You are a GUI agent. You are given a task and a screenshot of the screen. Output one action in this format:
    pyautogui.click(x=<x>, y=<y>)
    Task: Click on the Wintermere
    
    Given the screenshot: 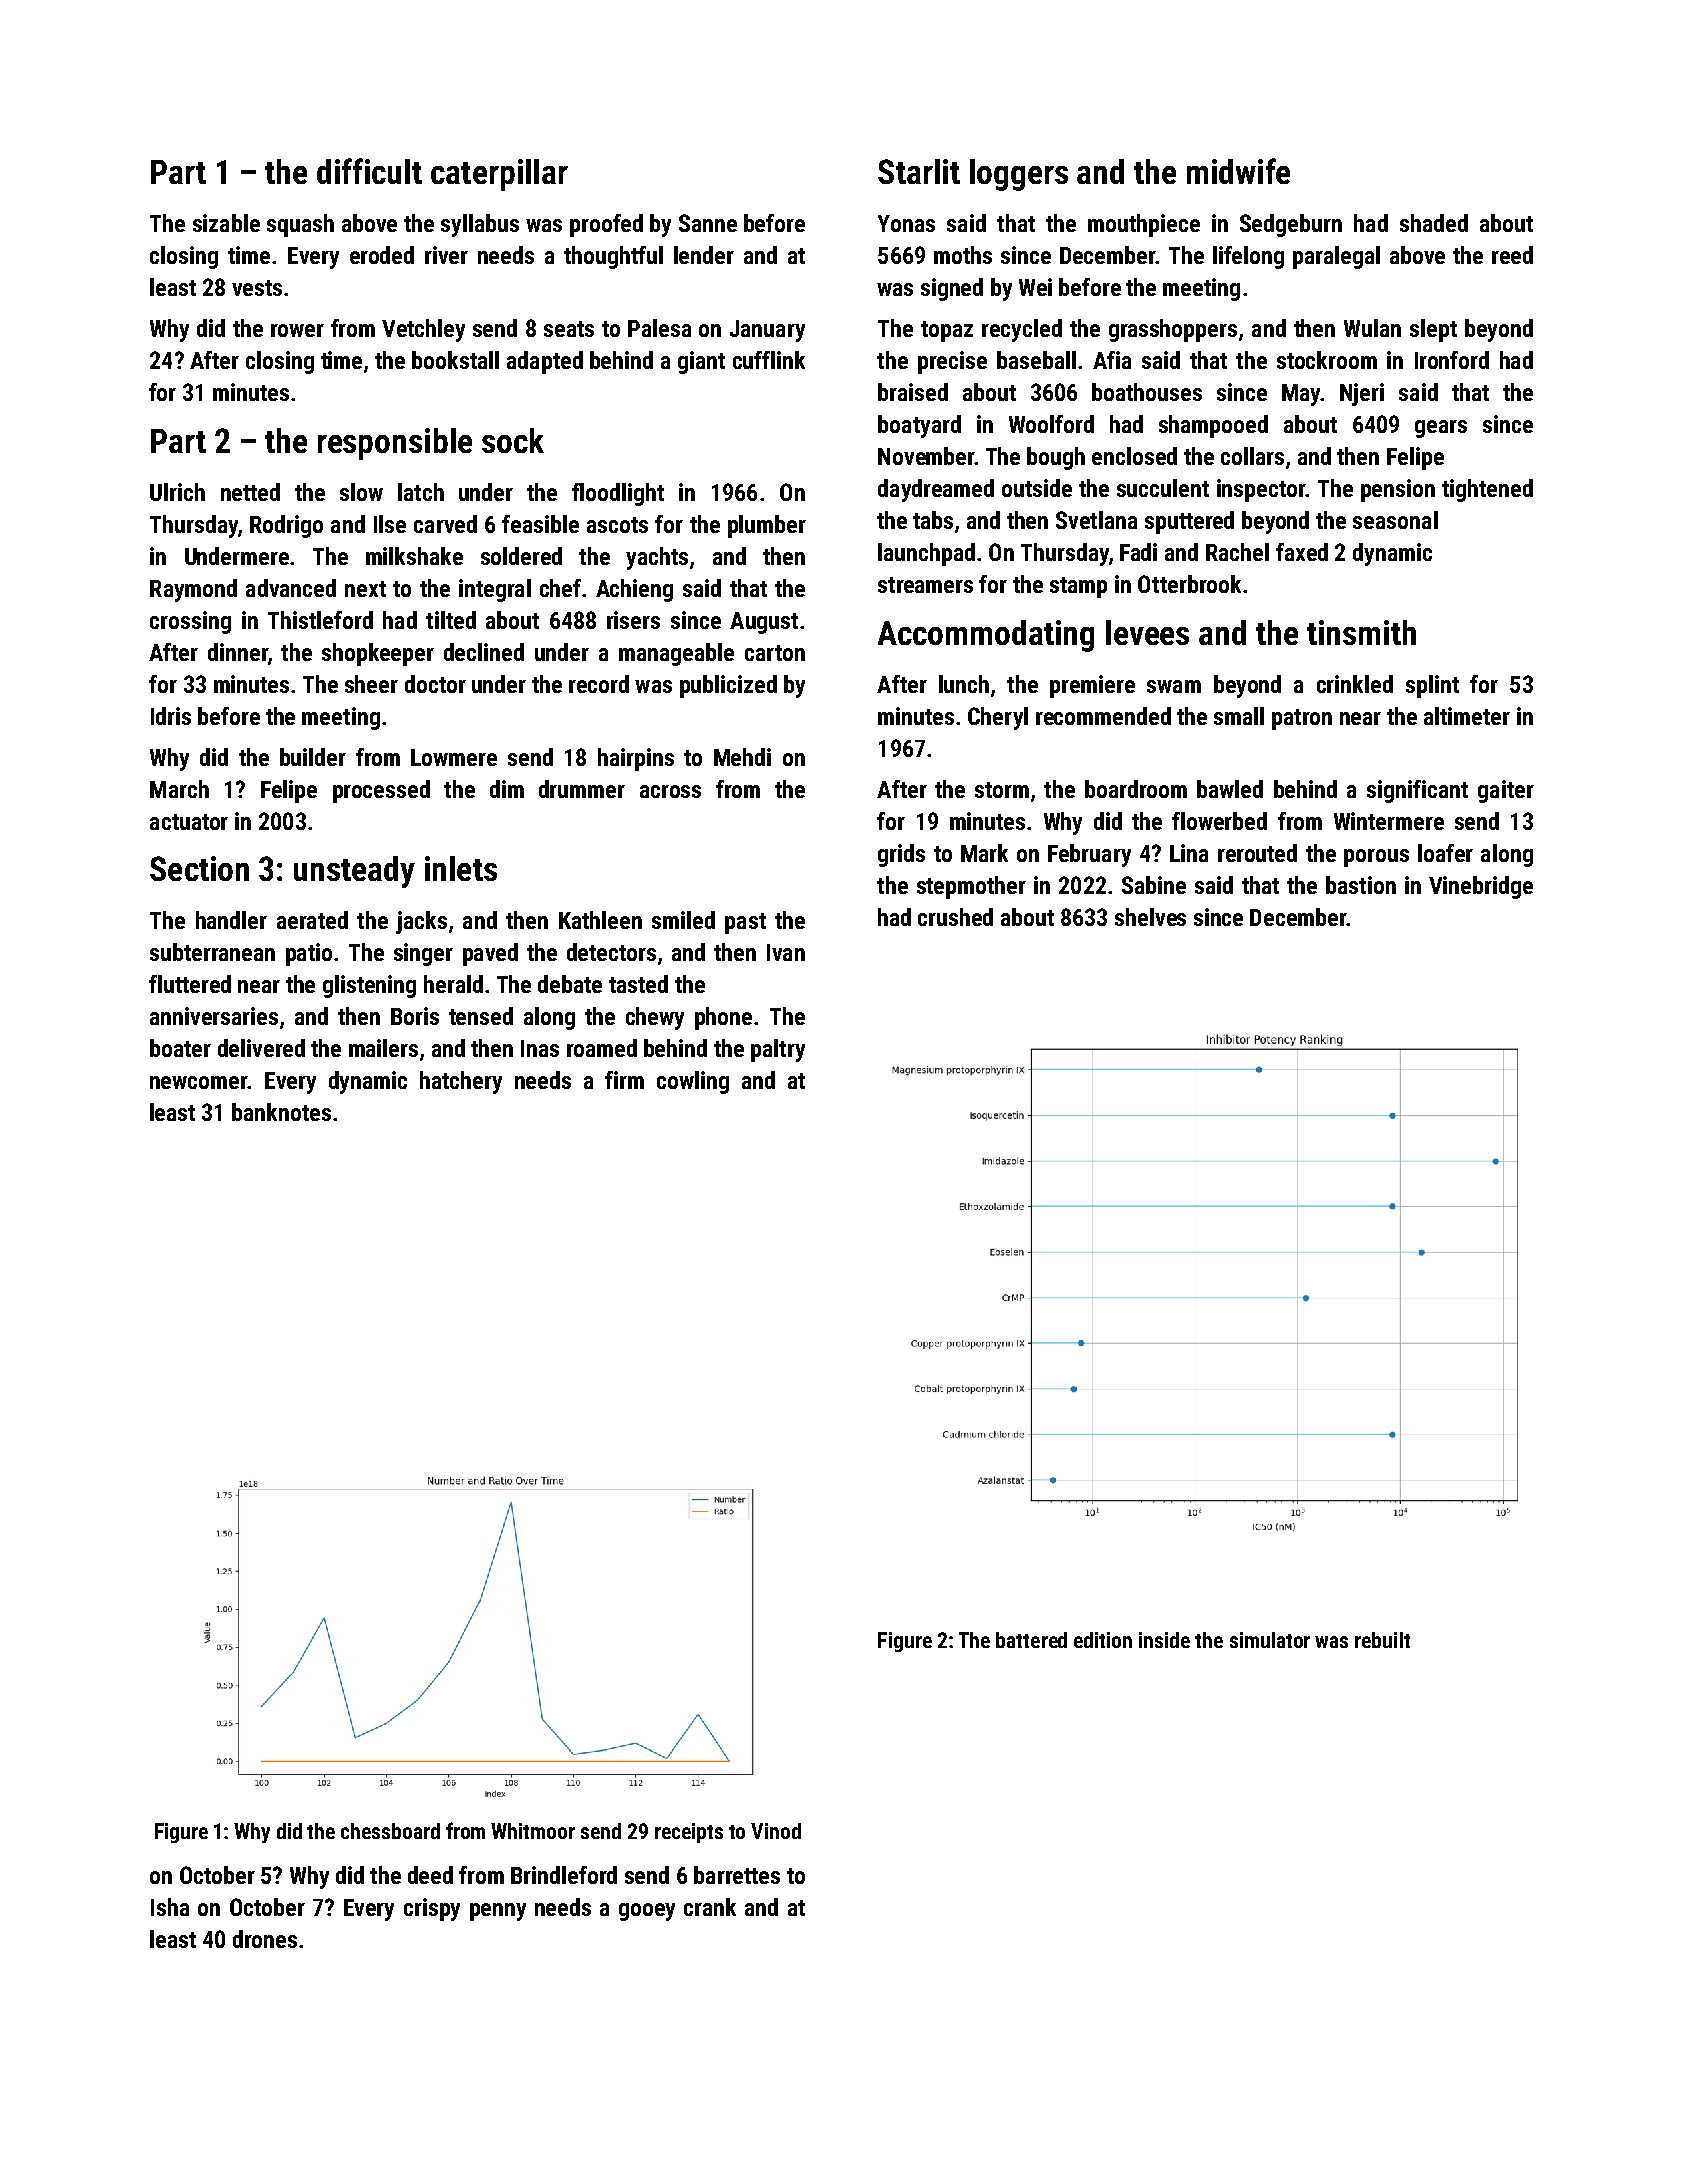 What is the action you would take?
    pyautogui.click(x=1389, y=821)
